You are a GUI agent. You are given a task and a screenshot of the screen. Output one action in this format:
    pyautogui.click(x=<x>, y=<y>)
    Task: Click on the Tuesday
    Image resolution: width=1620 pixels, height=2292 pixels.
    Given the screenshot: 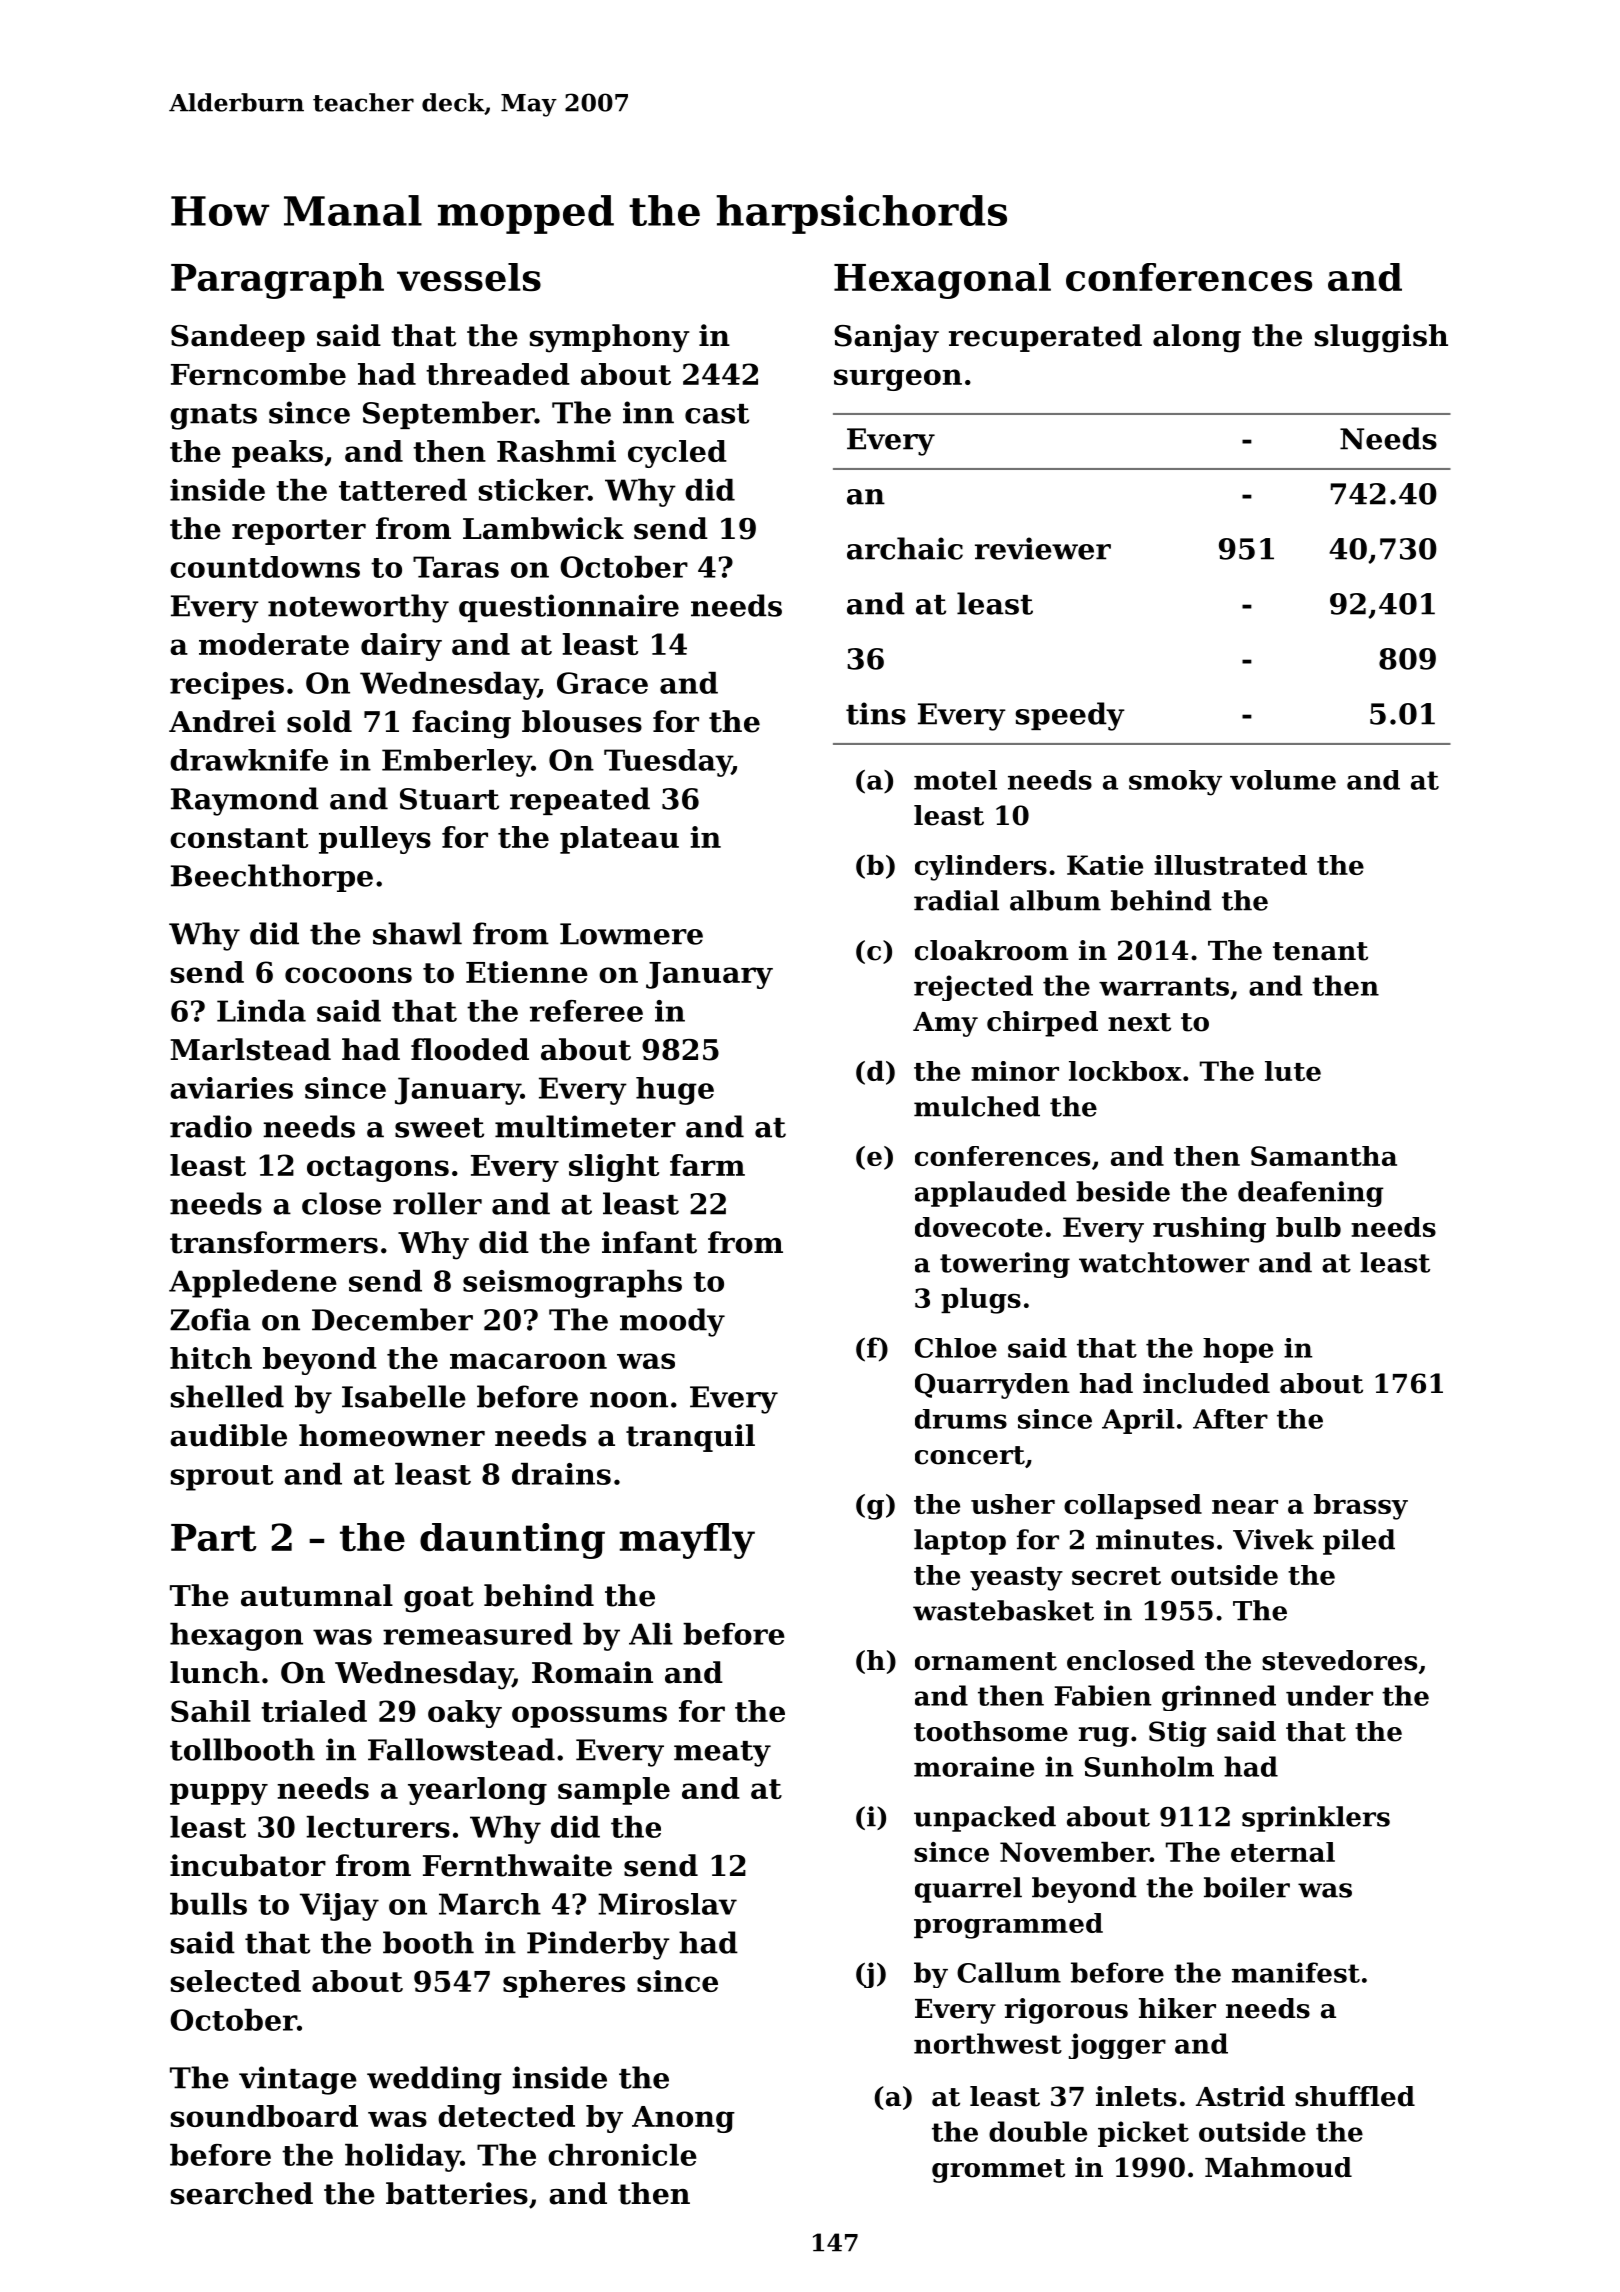 What is the action you would take?
    pyautogui.click(x=668, y=763)
